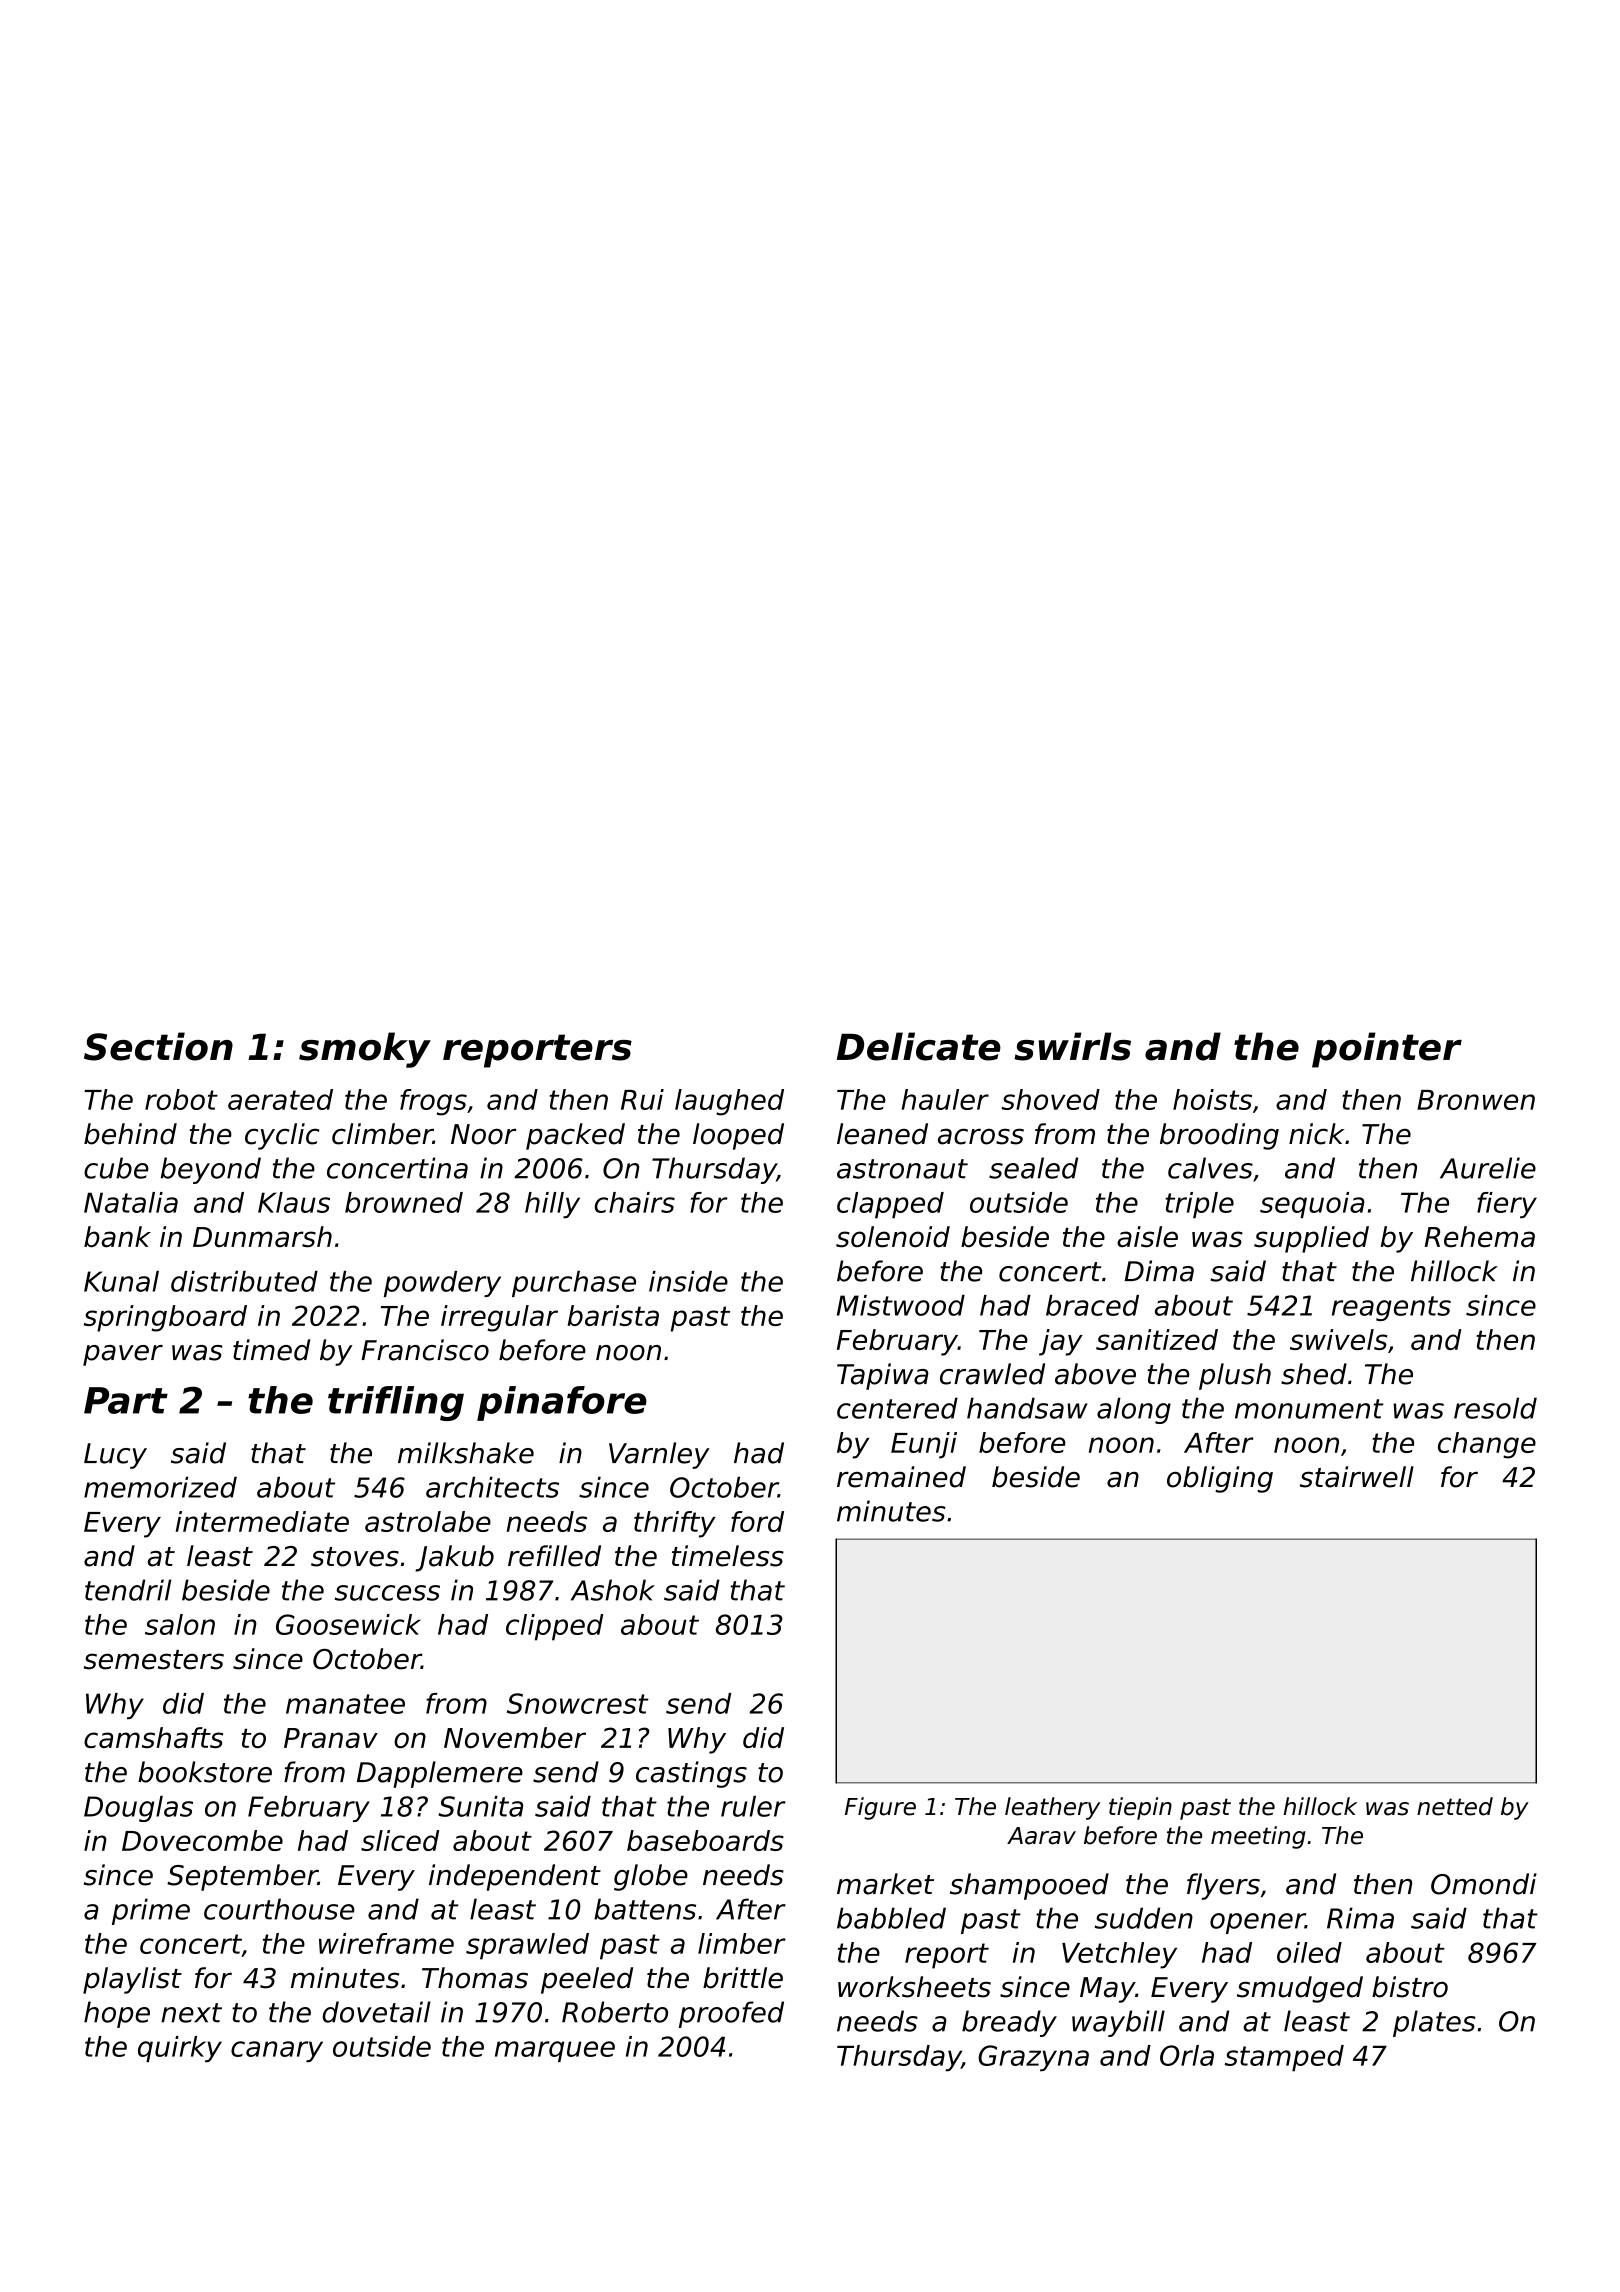 The image size is (1620, 2292). I want to click on stairwell, so click(1357, 1477).
